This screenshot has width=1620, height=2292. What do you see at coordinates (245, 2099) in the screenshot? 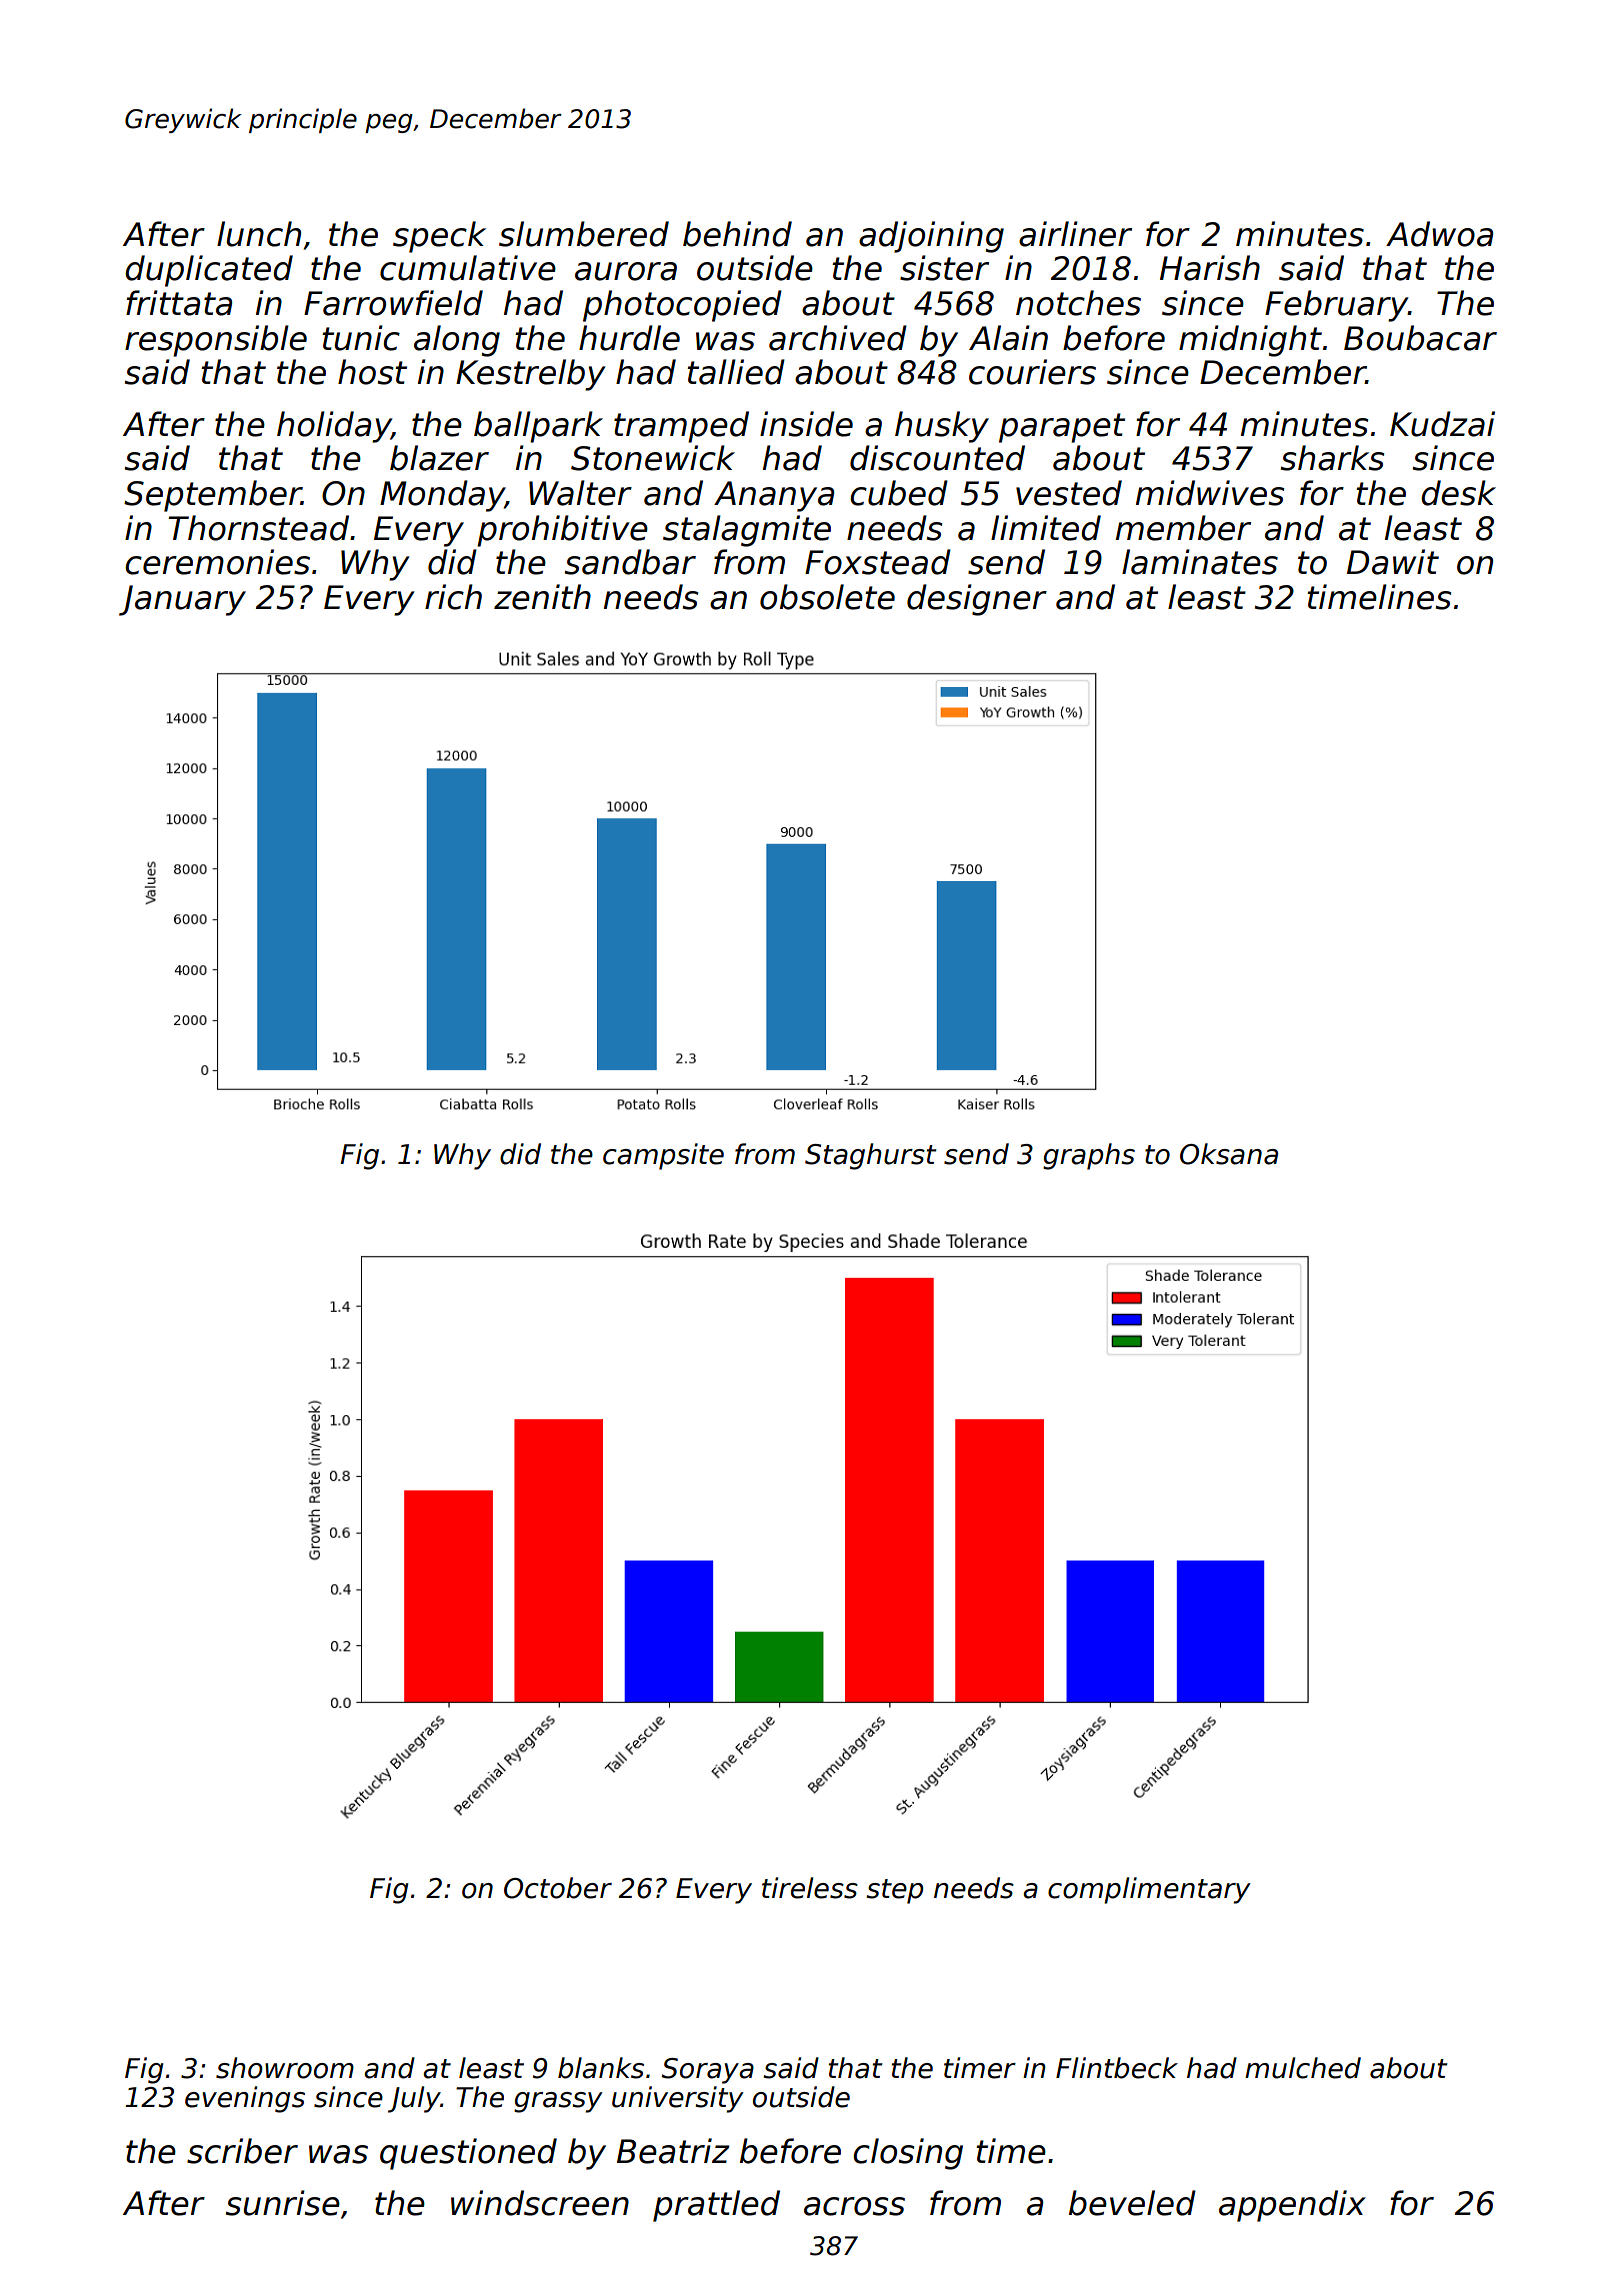
I see `evenings` at bounding box center [245, 2099].
